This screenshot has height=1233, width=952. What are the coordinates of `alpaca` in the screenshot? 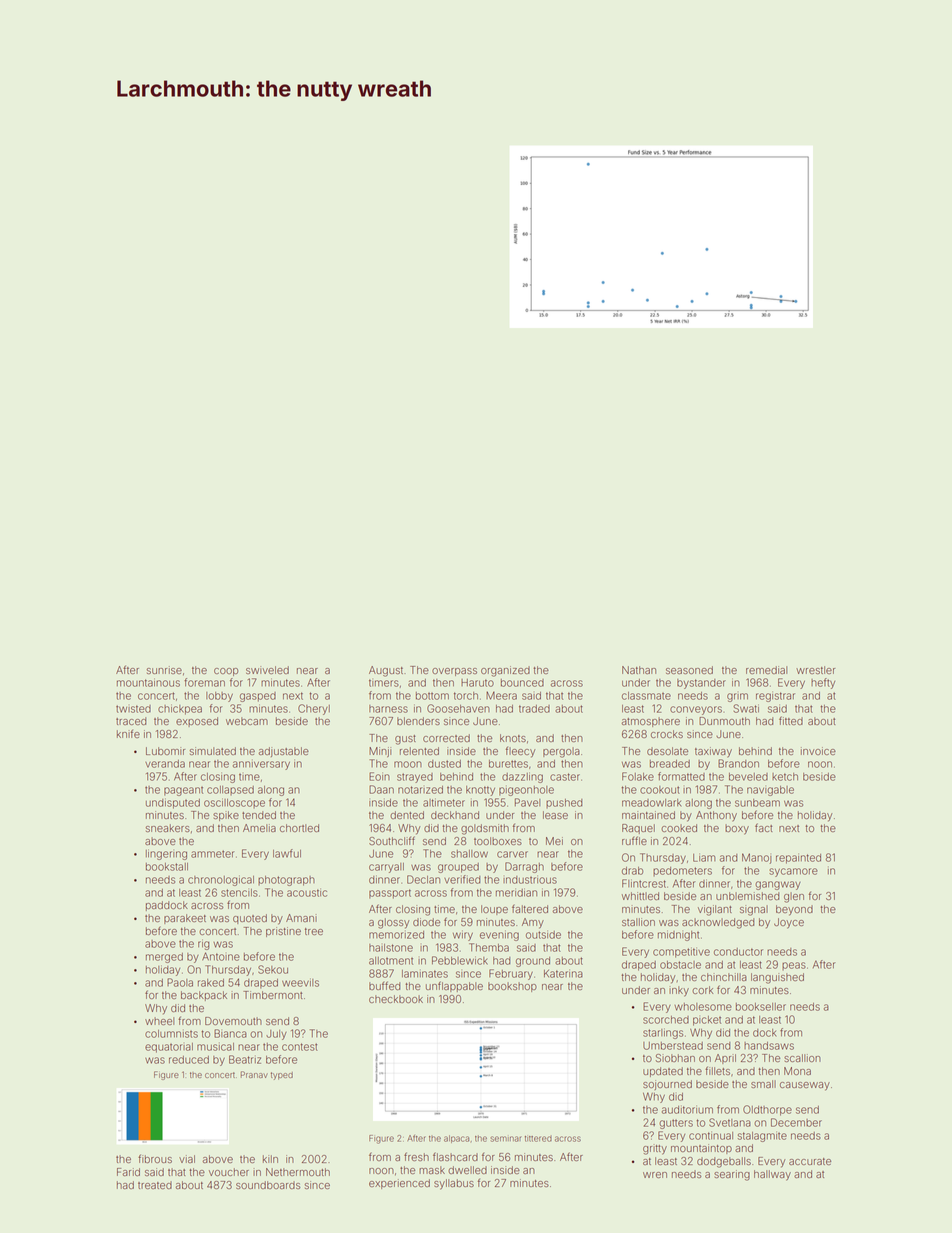 It's located at (456, 1139).
